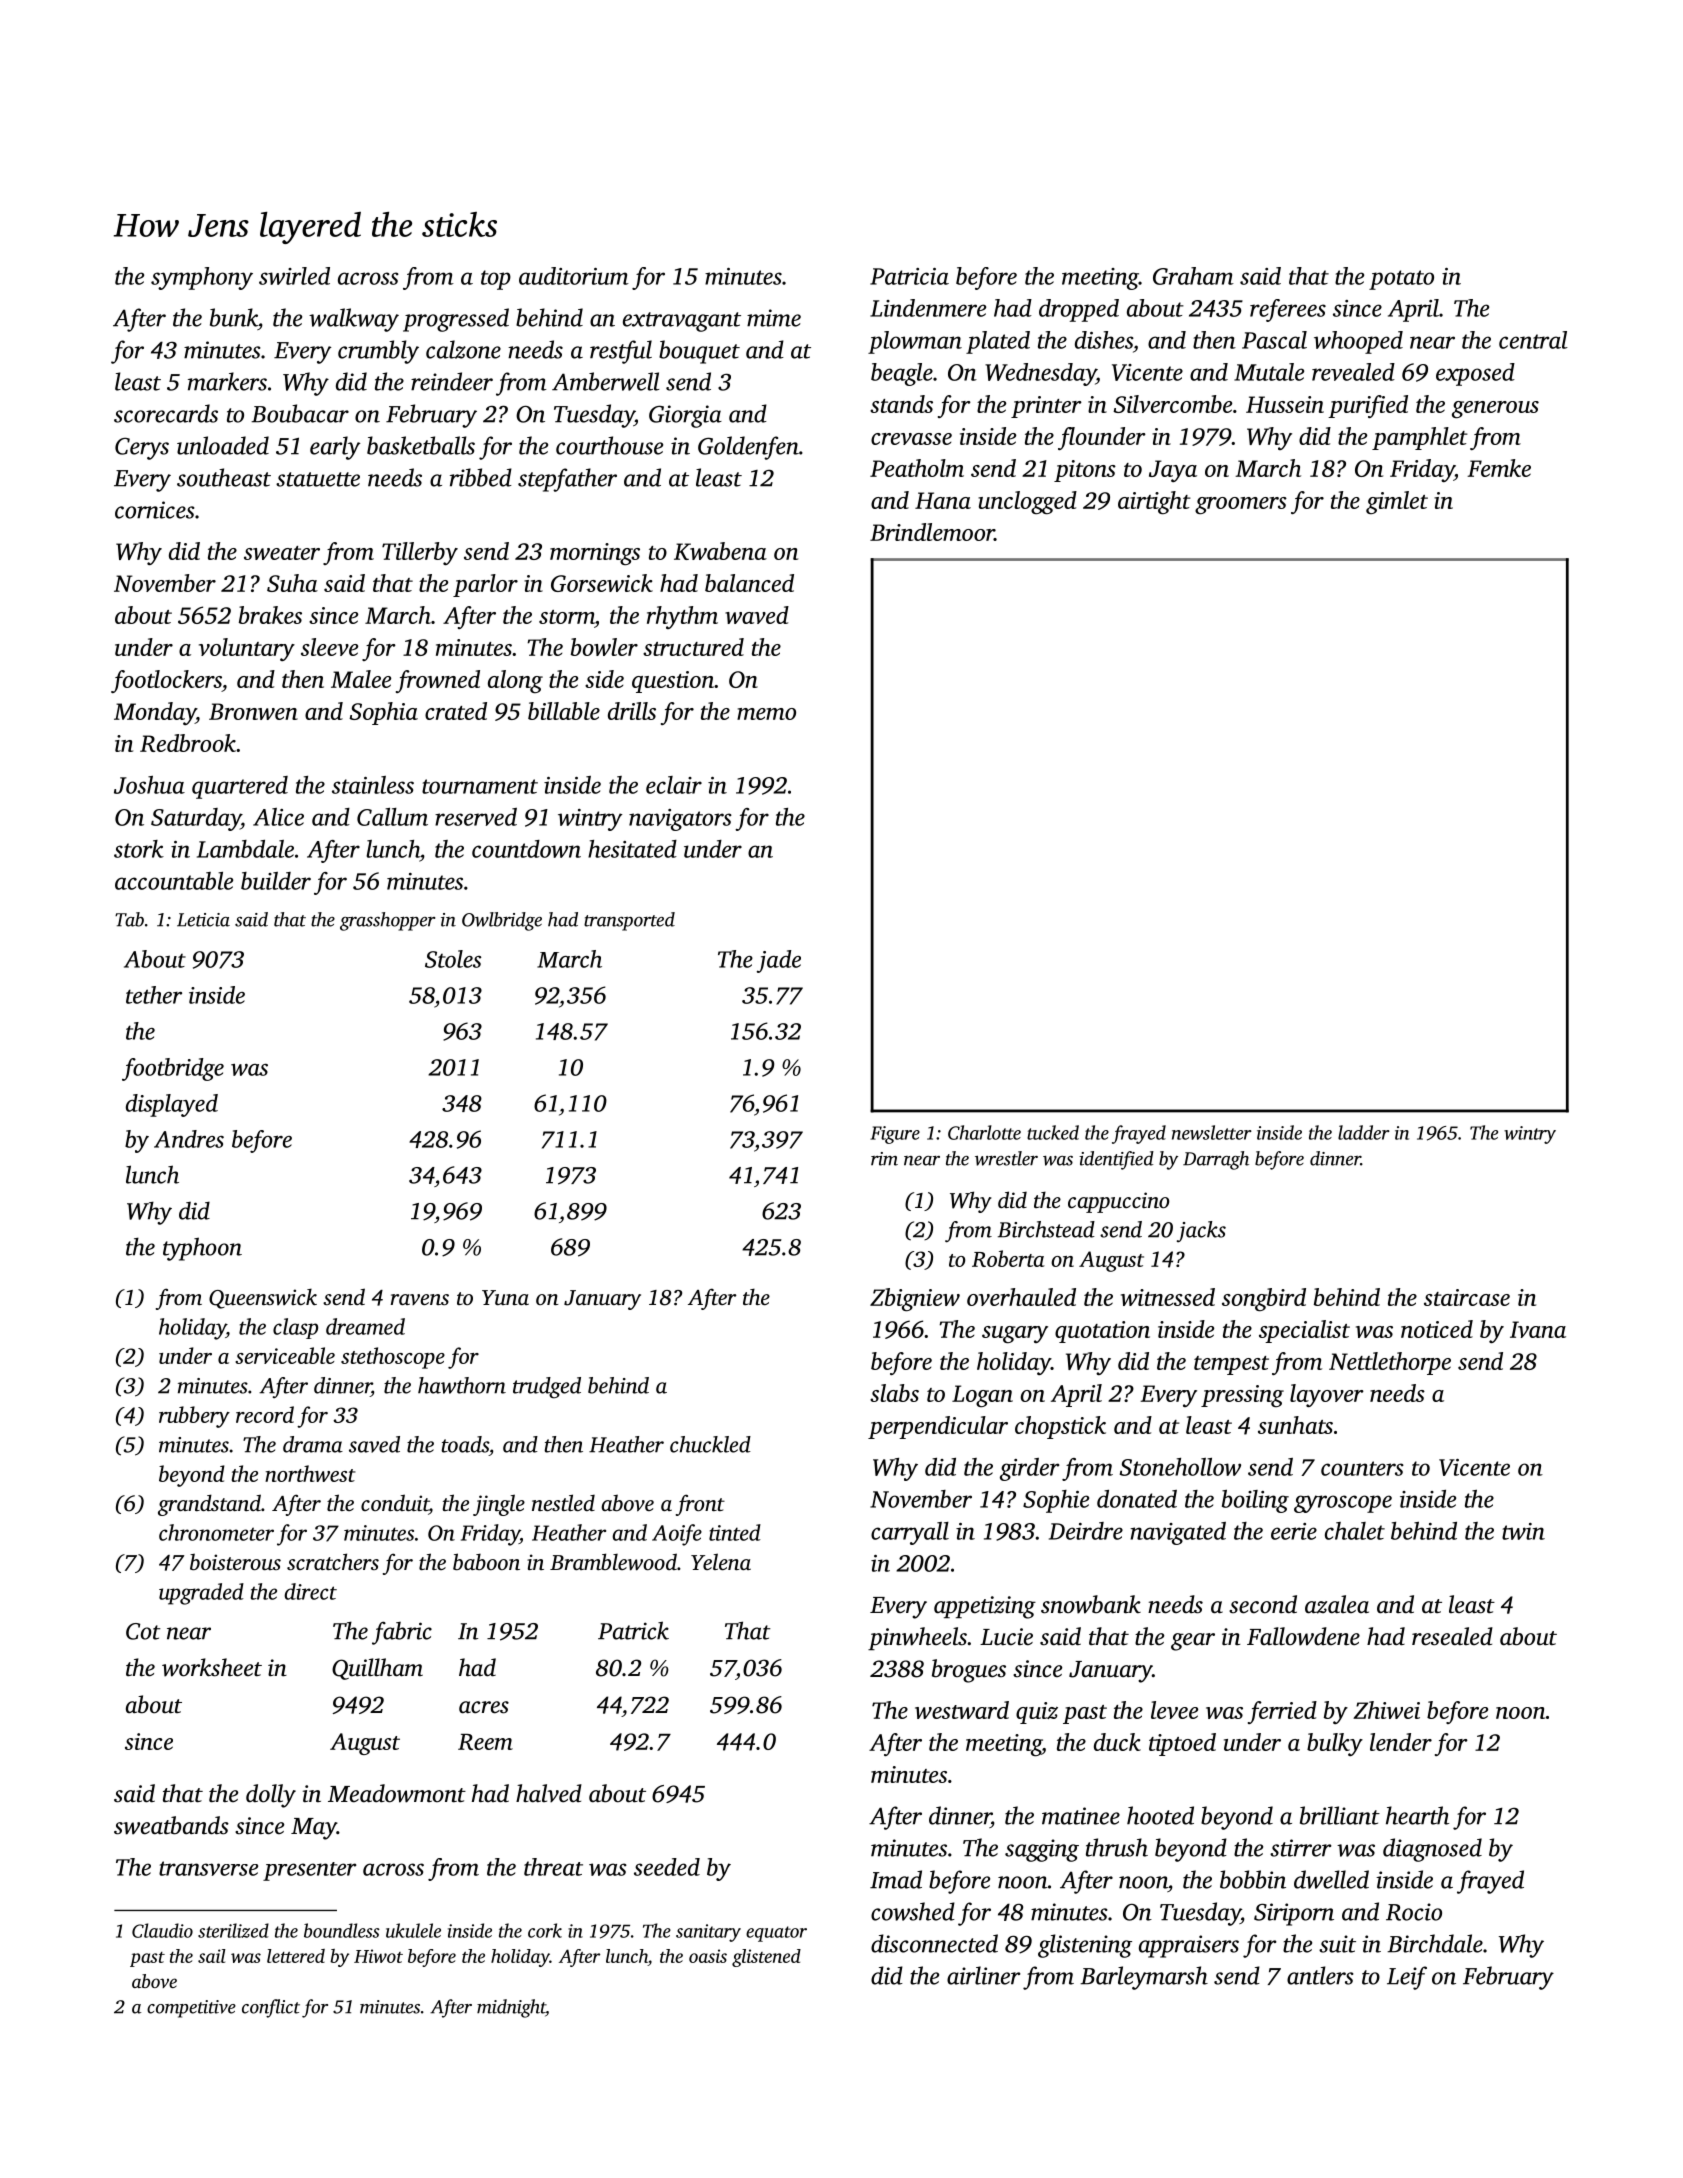 This document has width=1683, height=2178. Describe the element at coordinates (171, 1825) in the document. I see `sweatbands` at that location.
